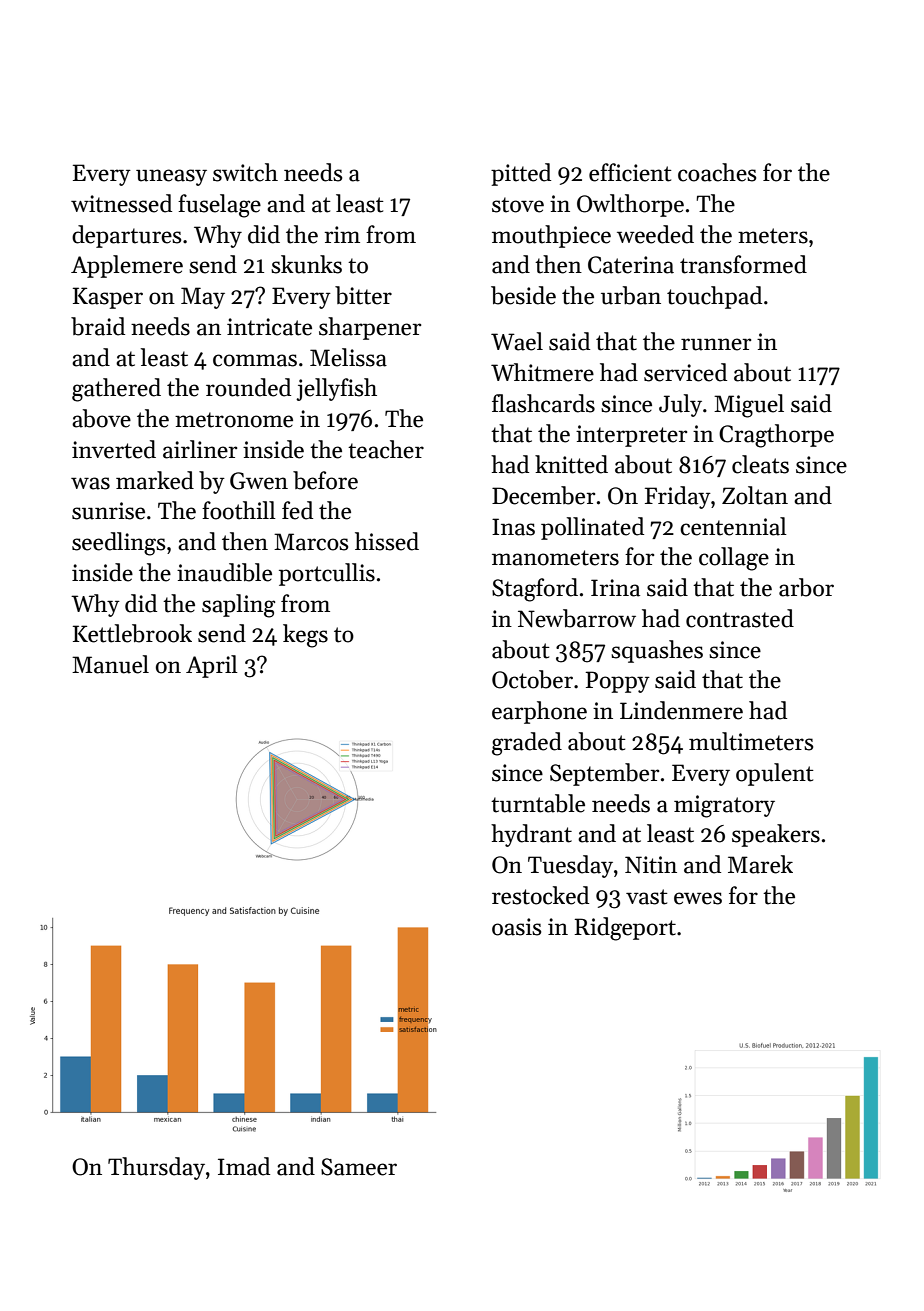 The height and width of the page is (1311, 924). Describe the element at coordinates (615, 588) in the page. I see `Irina` at that location.
